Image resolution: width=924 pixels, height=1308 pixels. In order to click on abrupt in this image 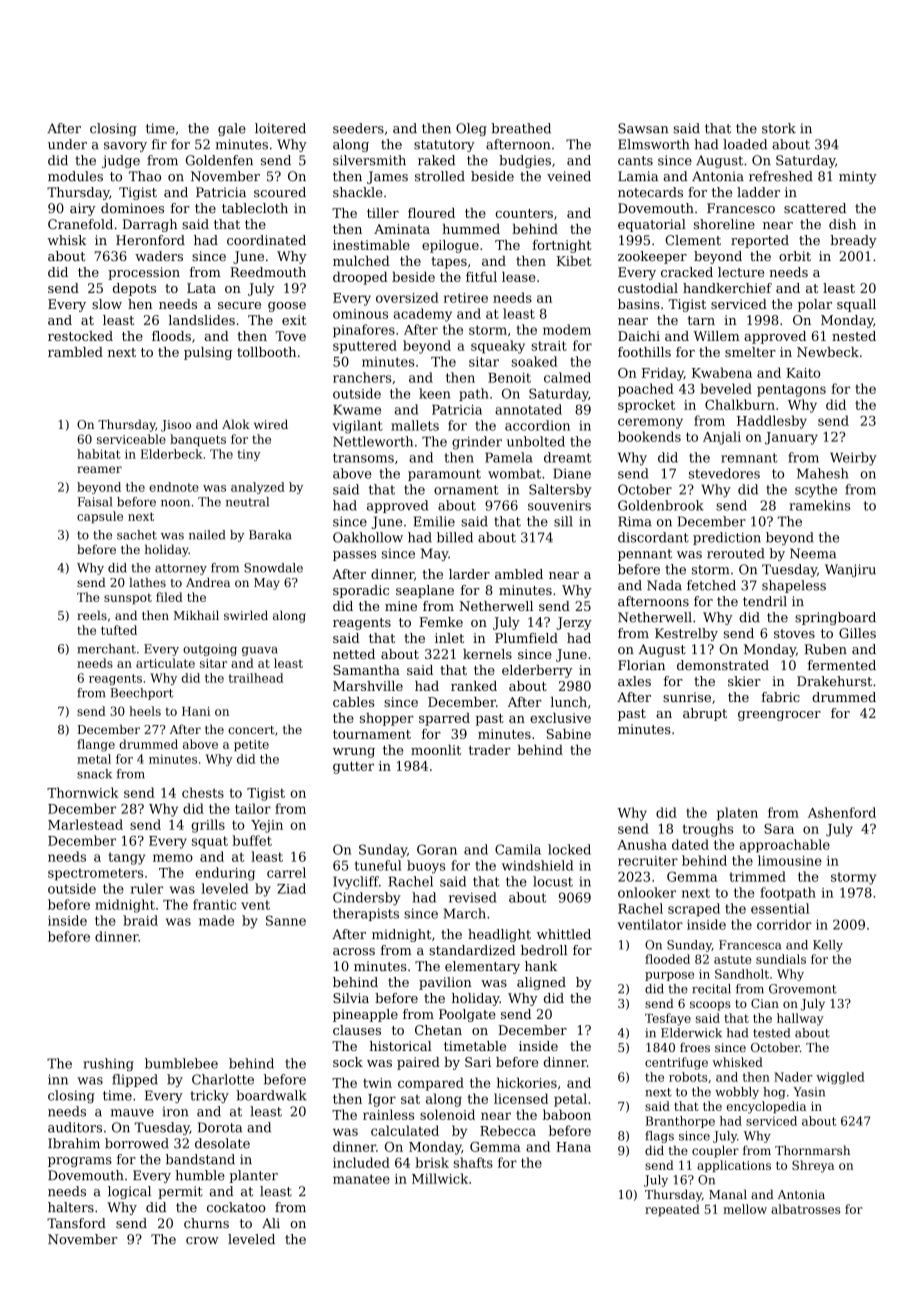, I will do `click(705, 714)`.
